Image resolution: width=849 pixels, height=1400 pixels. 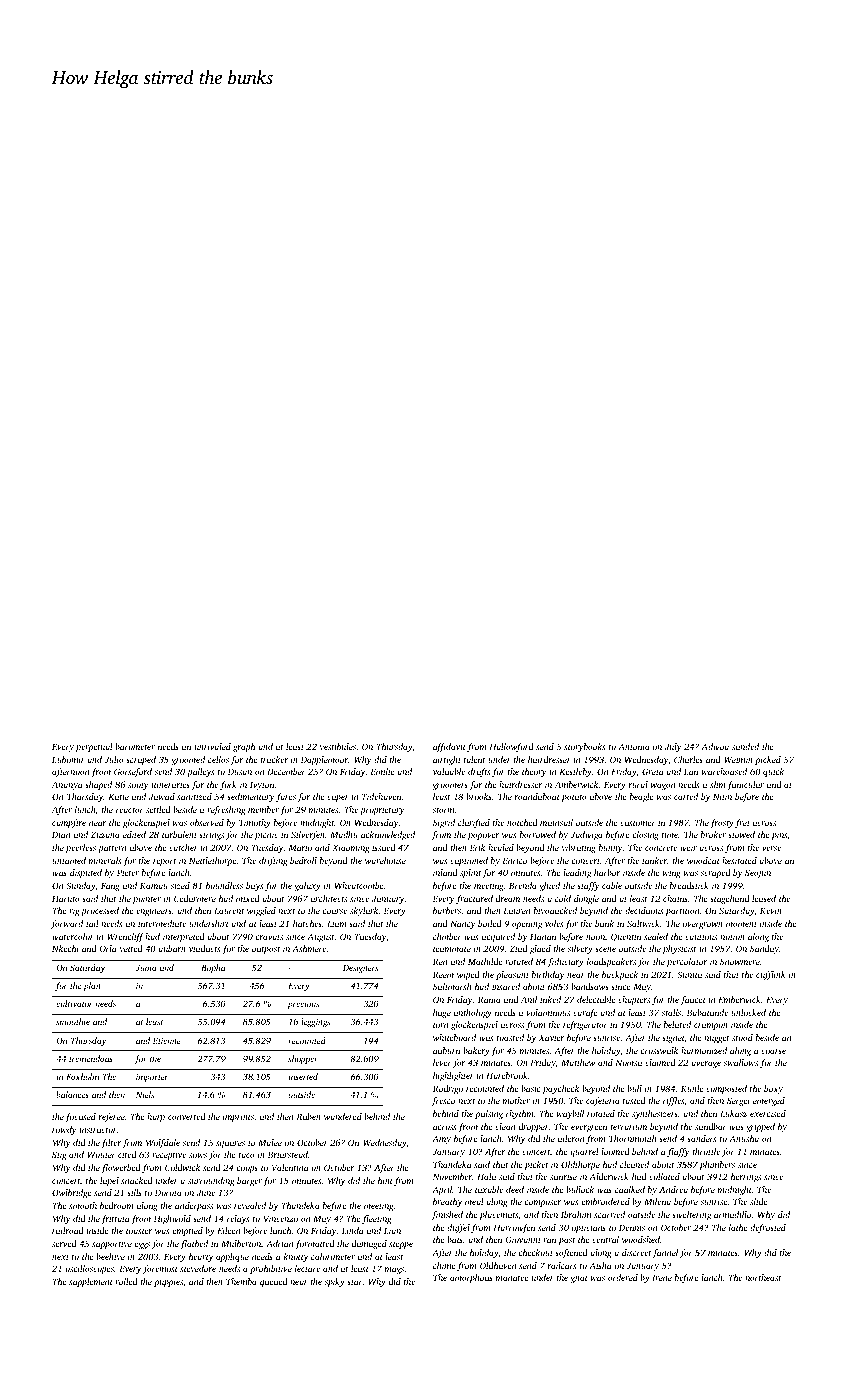 I want to click on chains, so click(x=675, y=898).
